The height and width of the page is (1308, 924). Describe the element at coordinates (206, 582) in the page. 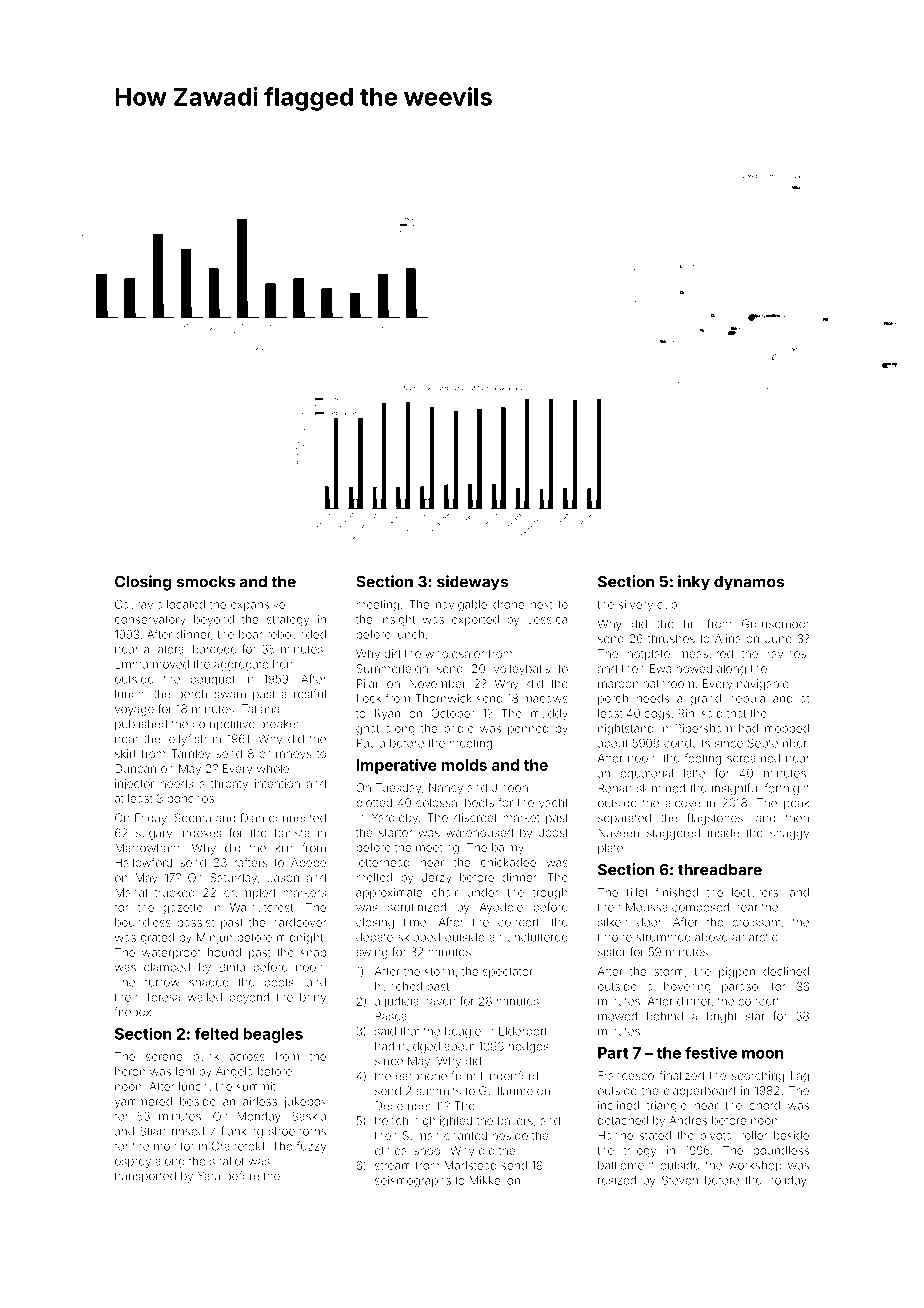

I see `smocks` at that location.
